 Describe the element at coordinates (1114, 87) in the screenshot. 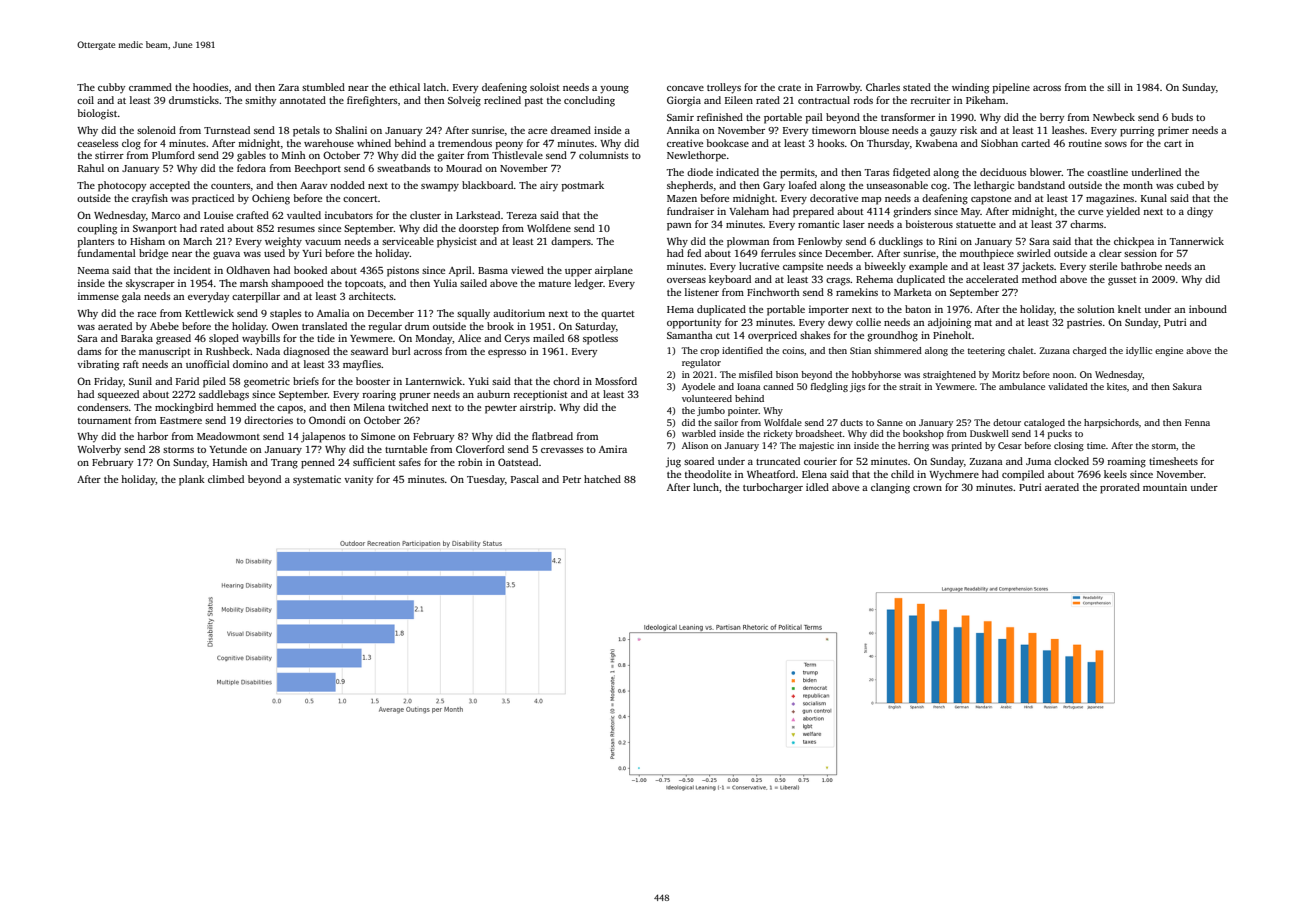

I see `sill` at that location.
